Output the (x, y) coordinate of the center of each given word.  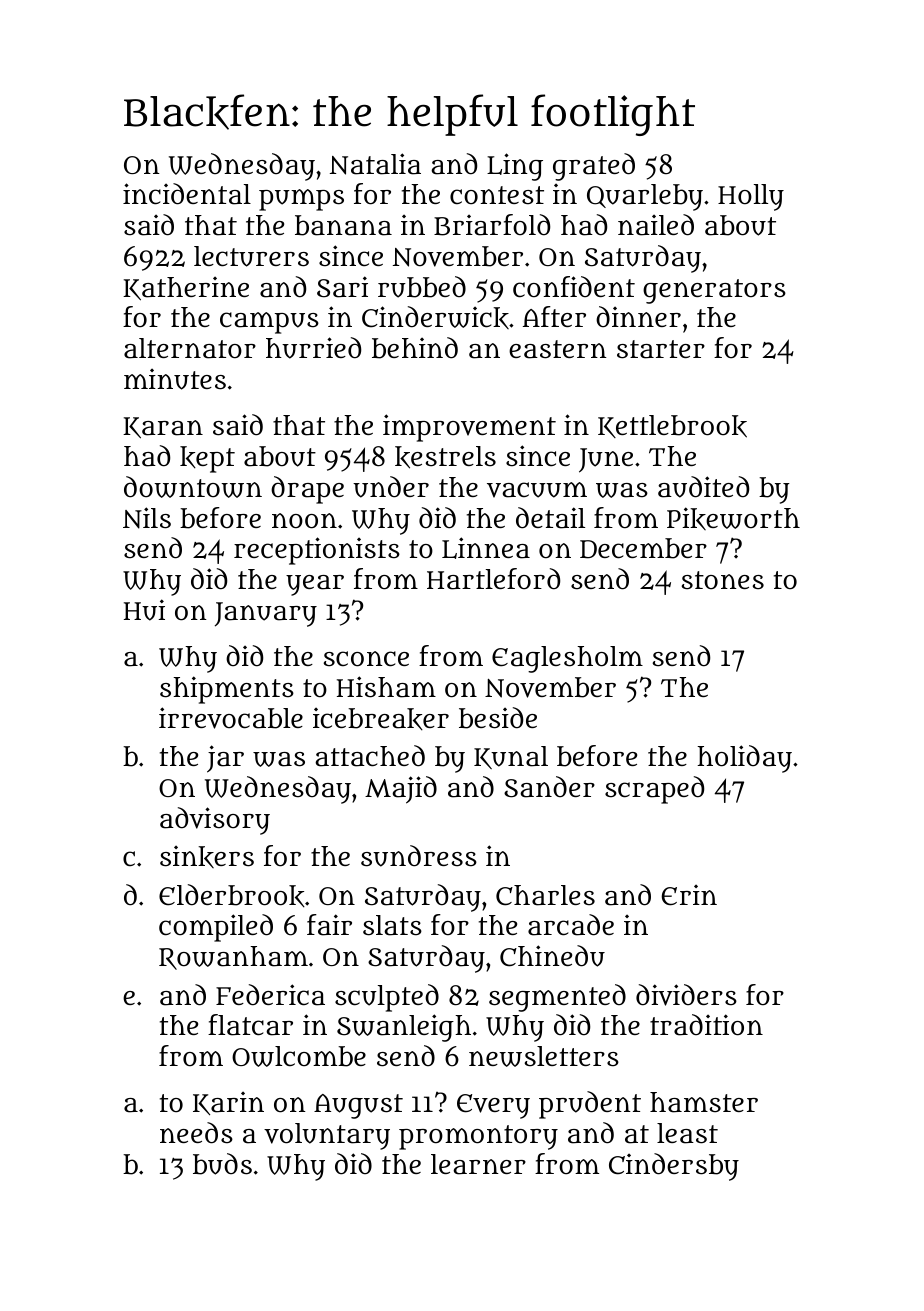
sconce (366, 659)
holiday (744, 759)
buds (222, 1164)
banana (343, 225)
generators (714, 291)
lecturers (251, 256)
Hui (144, 610)
